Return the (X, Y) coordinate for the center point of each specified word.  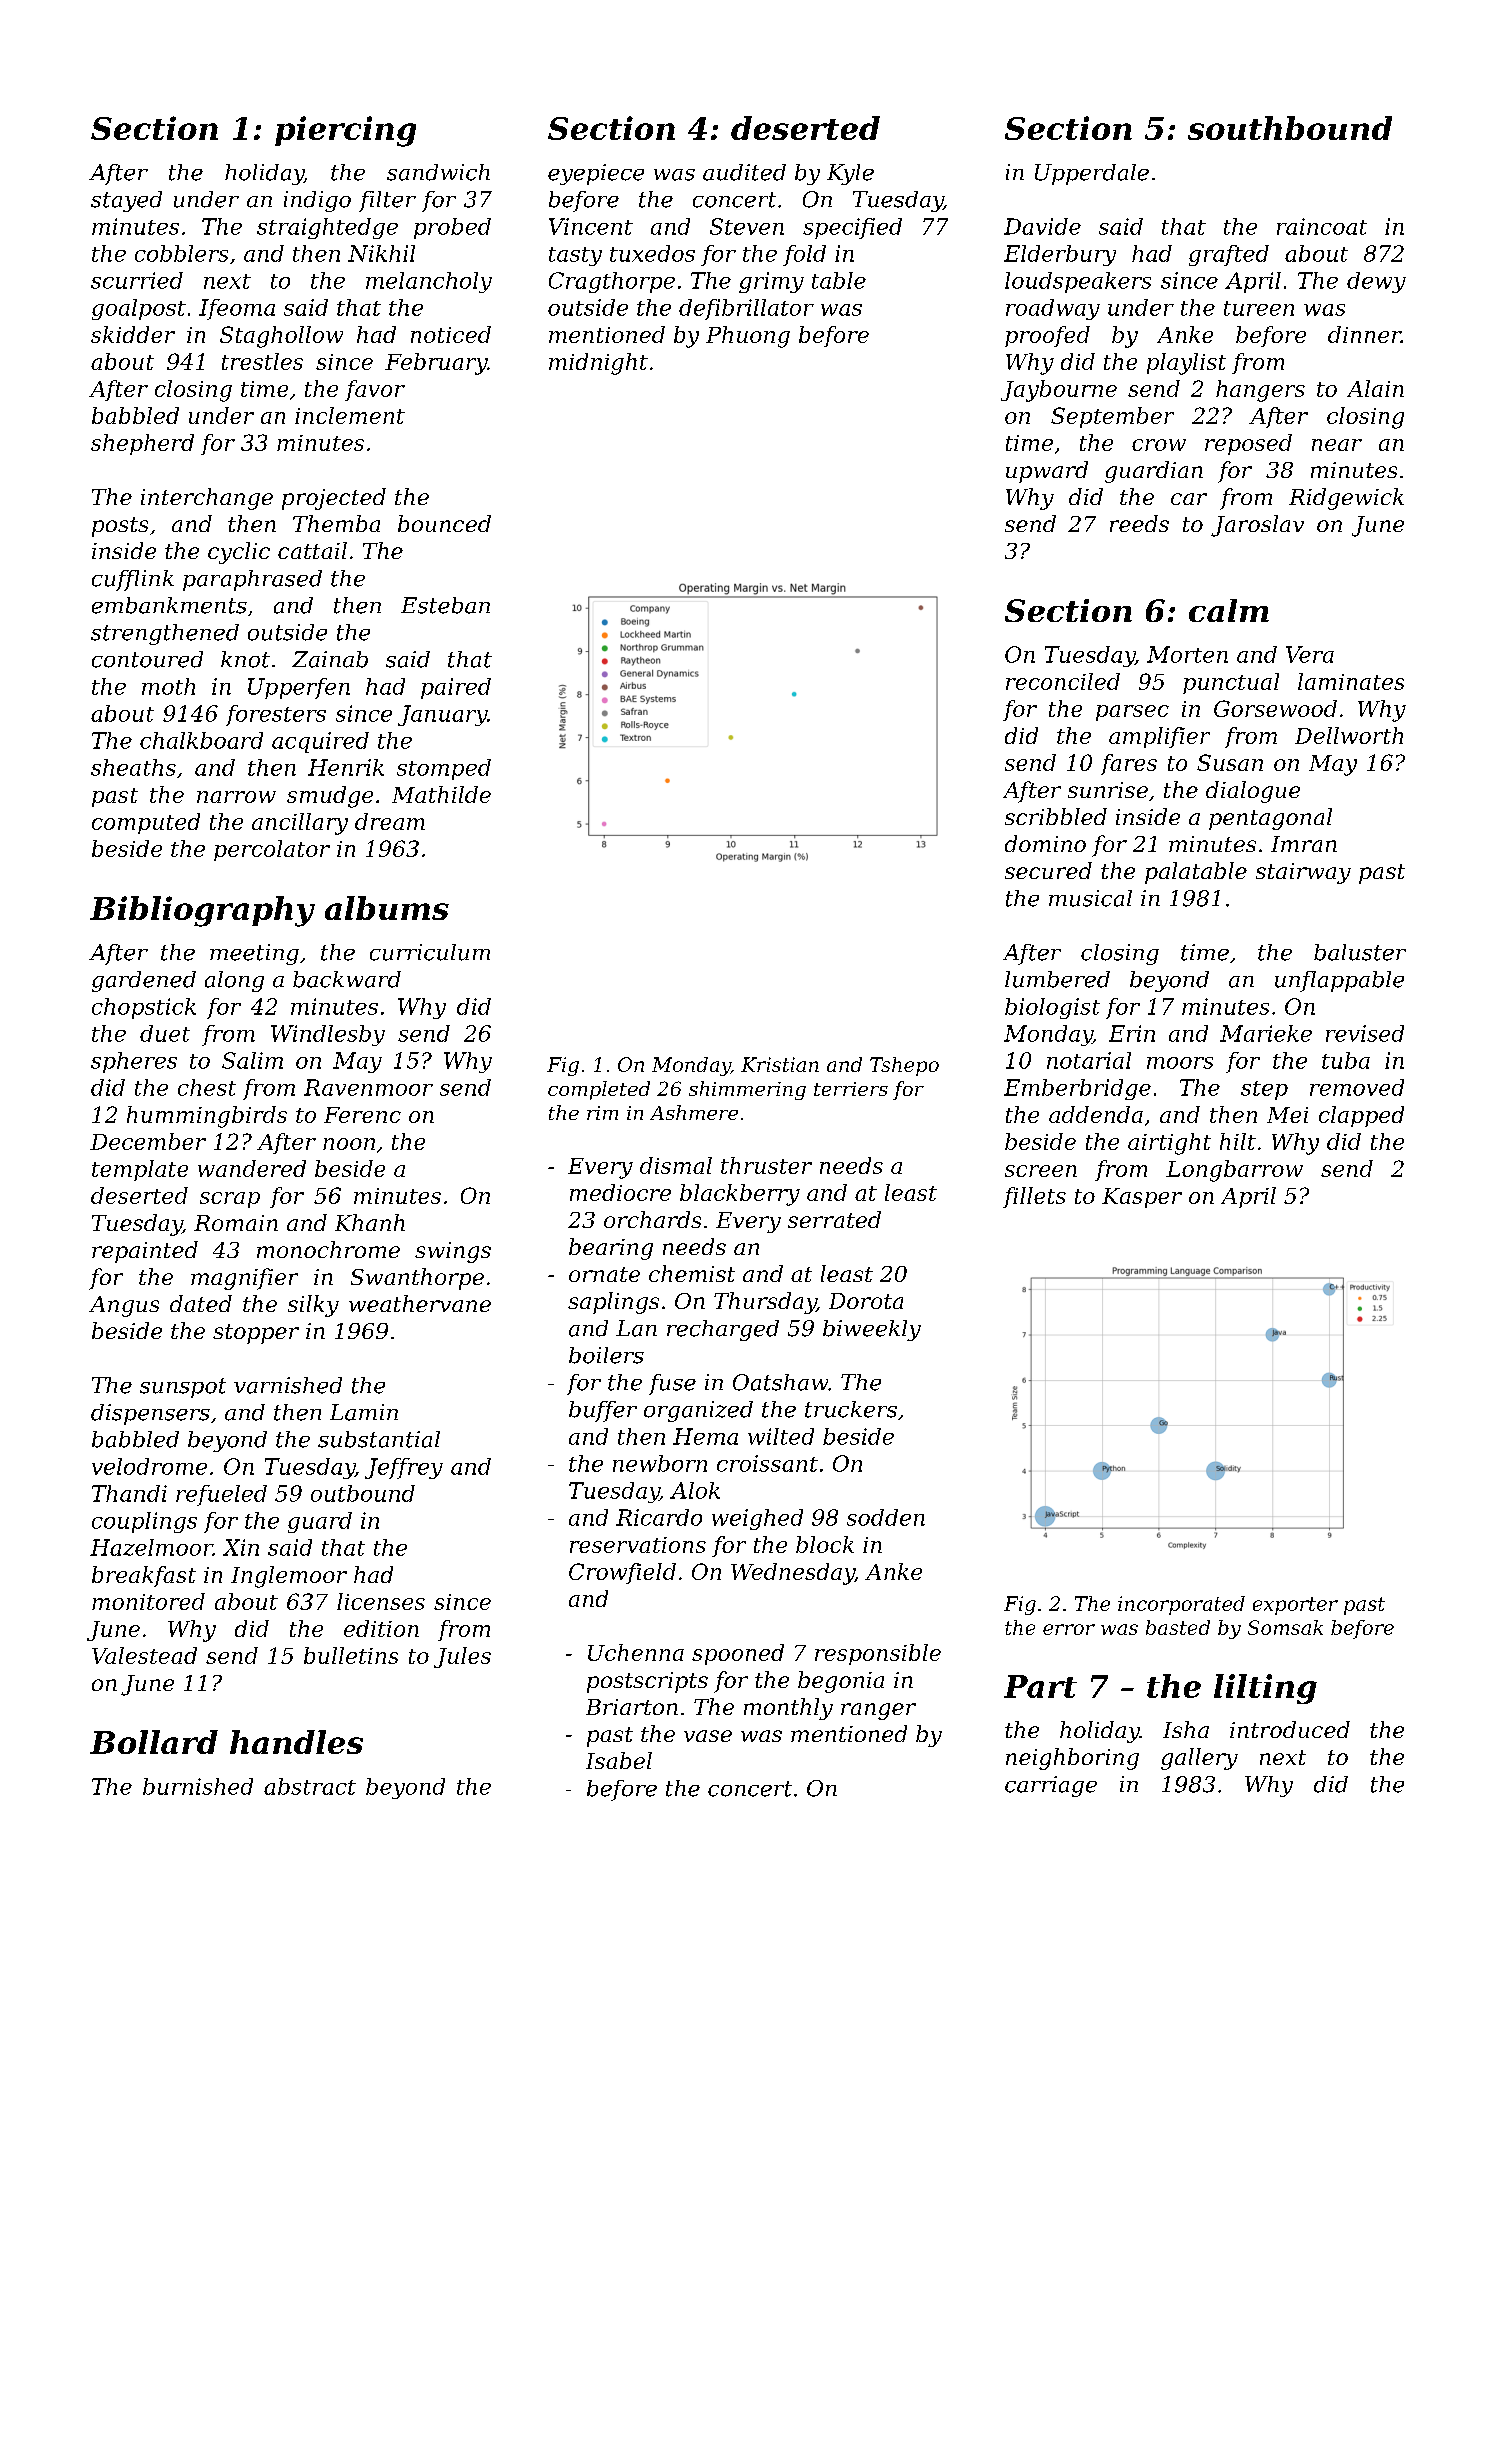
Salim (252, 1060)
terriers (851, 1089)
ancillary (300, 824)
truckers (851, 1409)
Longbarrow (1234, 1171)
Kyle (850, 174)
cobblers (181, 253)
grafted (1229, 255)
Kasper (1142, 1198)
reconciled (1063, 681)
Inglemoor (289, 1577)
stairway (1303, 873)
